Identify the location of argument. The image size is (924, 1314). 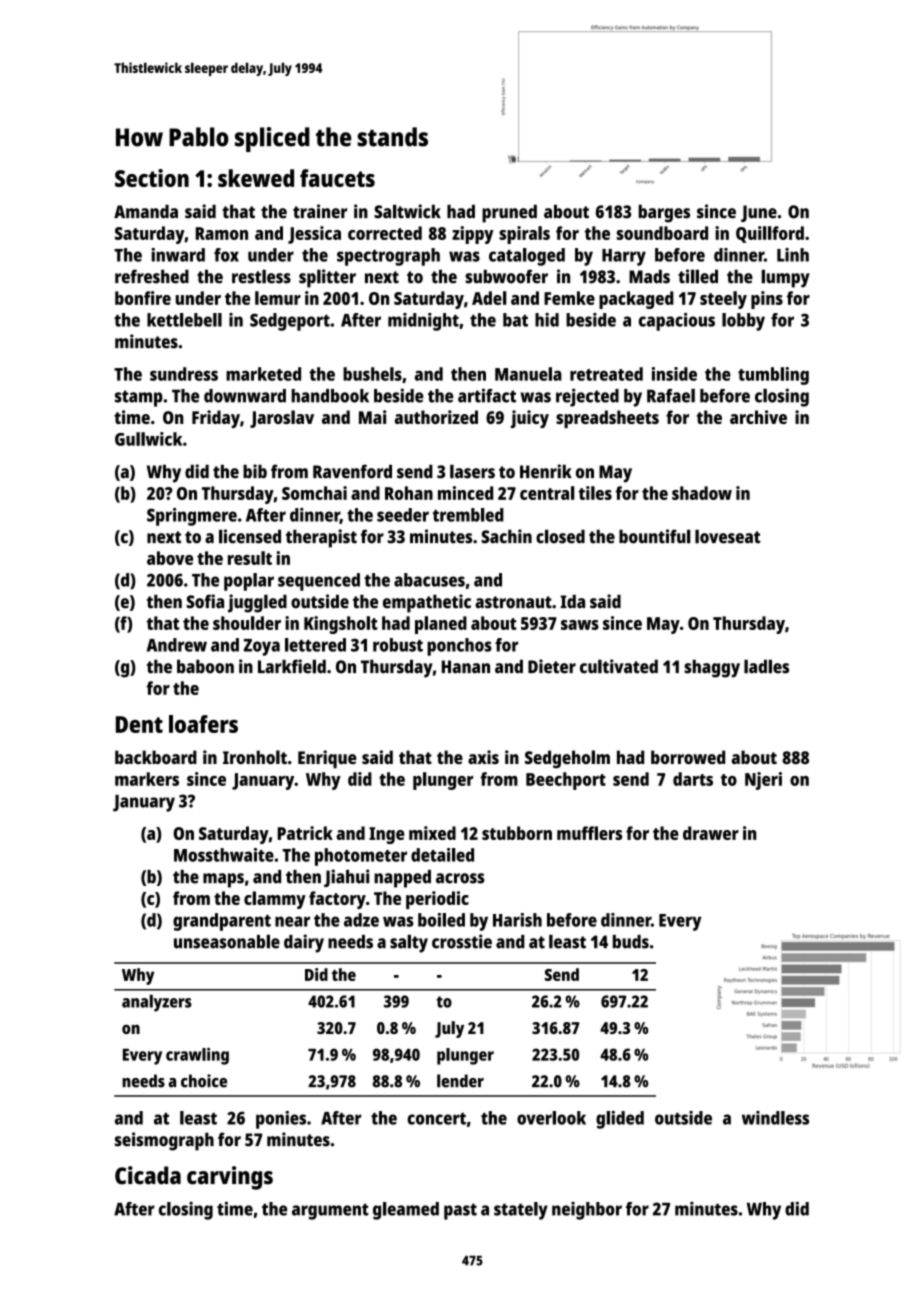
(330, 1211).
